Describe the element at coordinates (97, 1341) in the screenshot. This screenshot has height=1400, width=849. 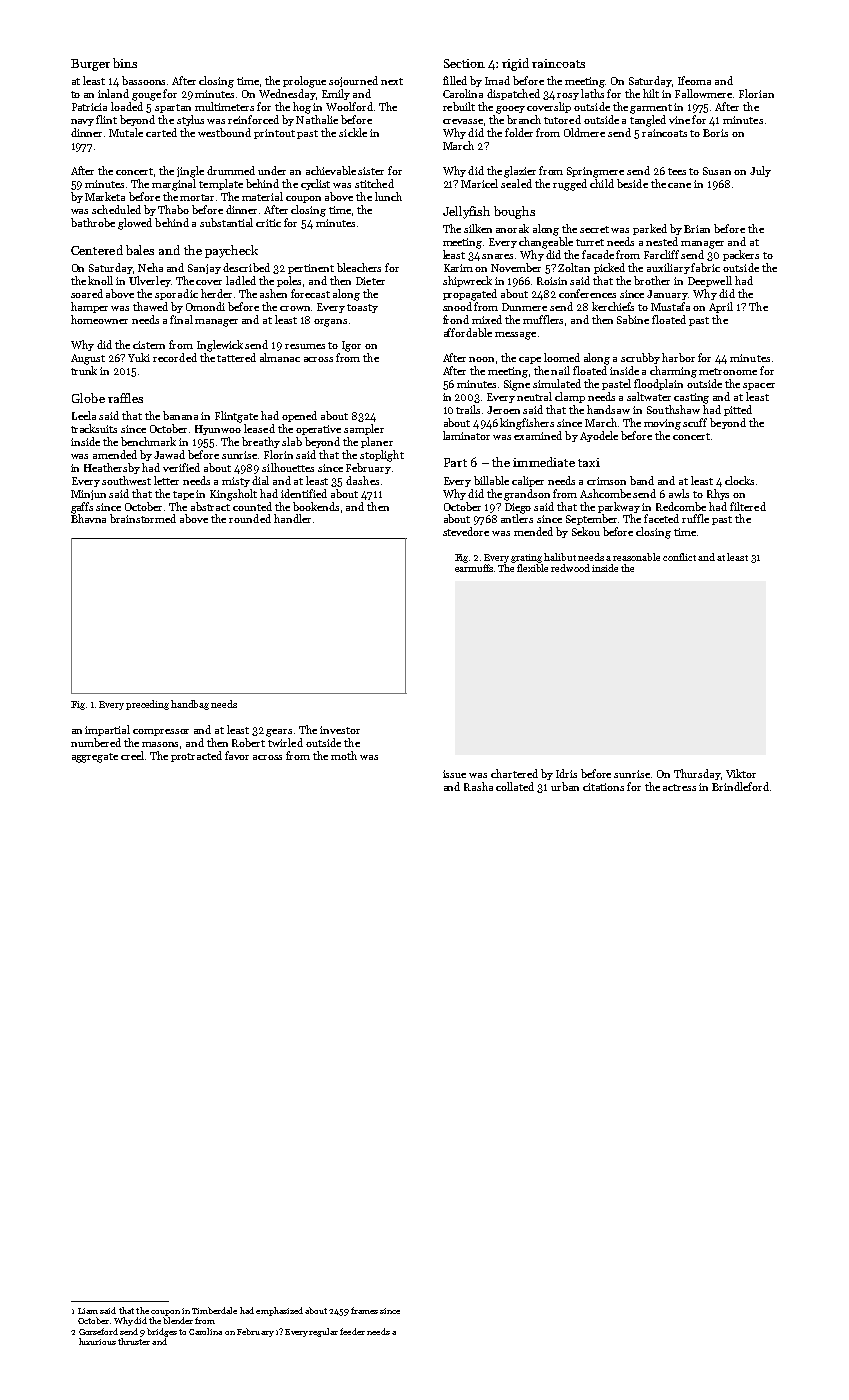
I see `luxurious` at that location.
